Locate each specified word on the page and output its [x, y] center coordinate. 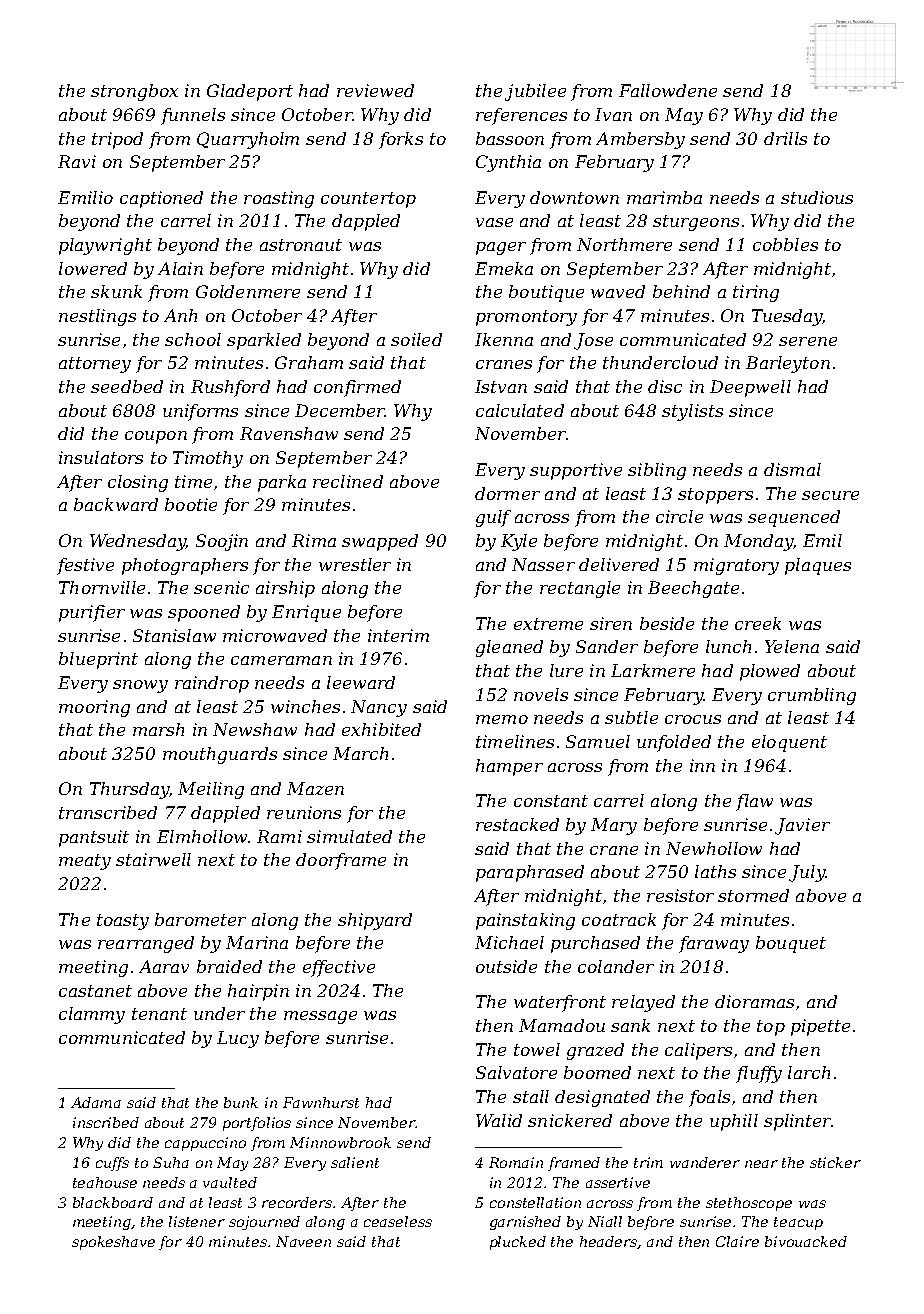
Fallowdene [668, 90]
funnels [193, 116]
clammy [92, 1015]
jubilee [535, 92]
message [320, 1017]
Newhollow [714, 848]
